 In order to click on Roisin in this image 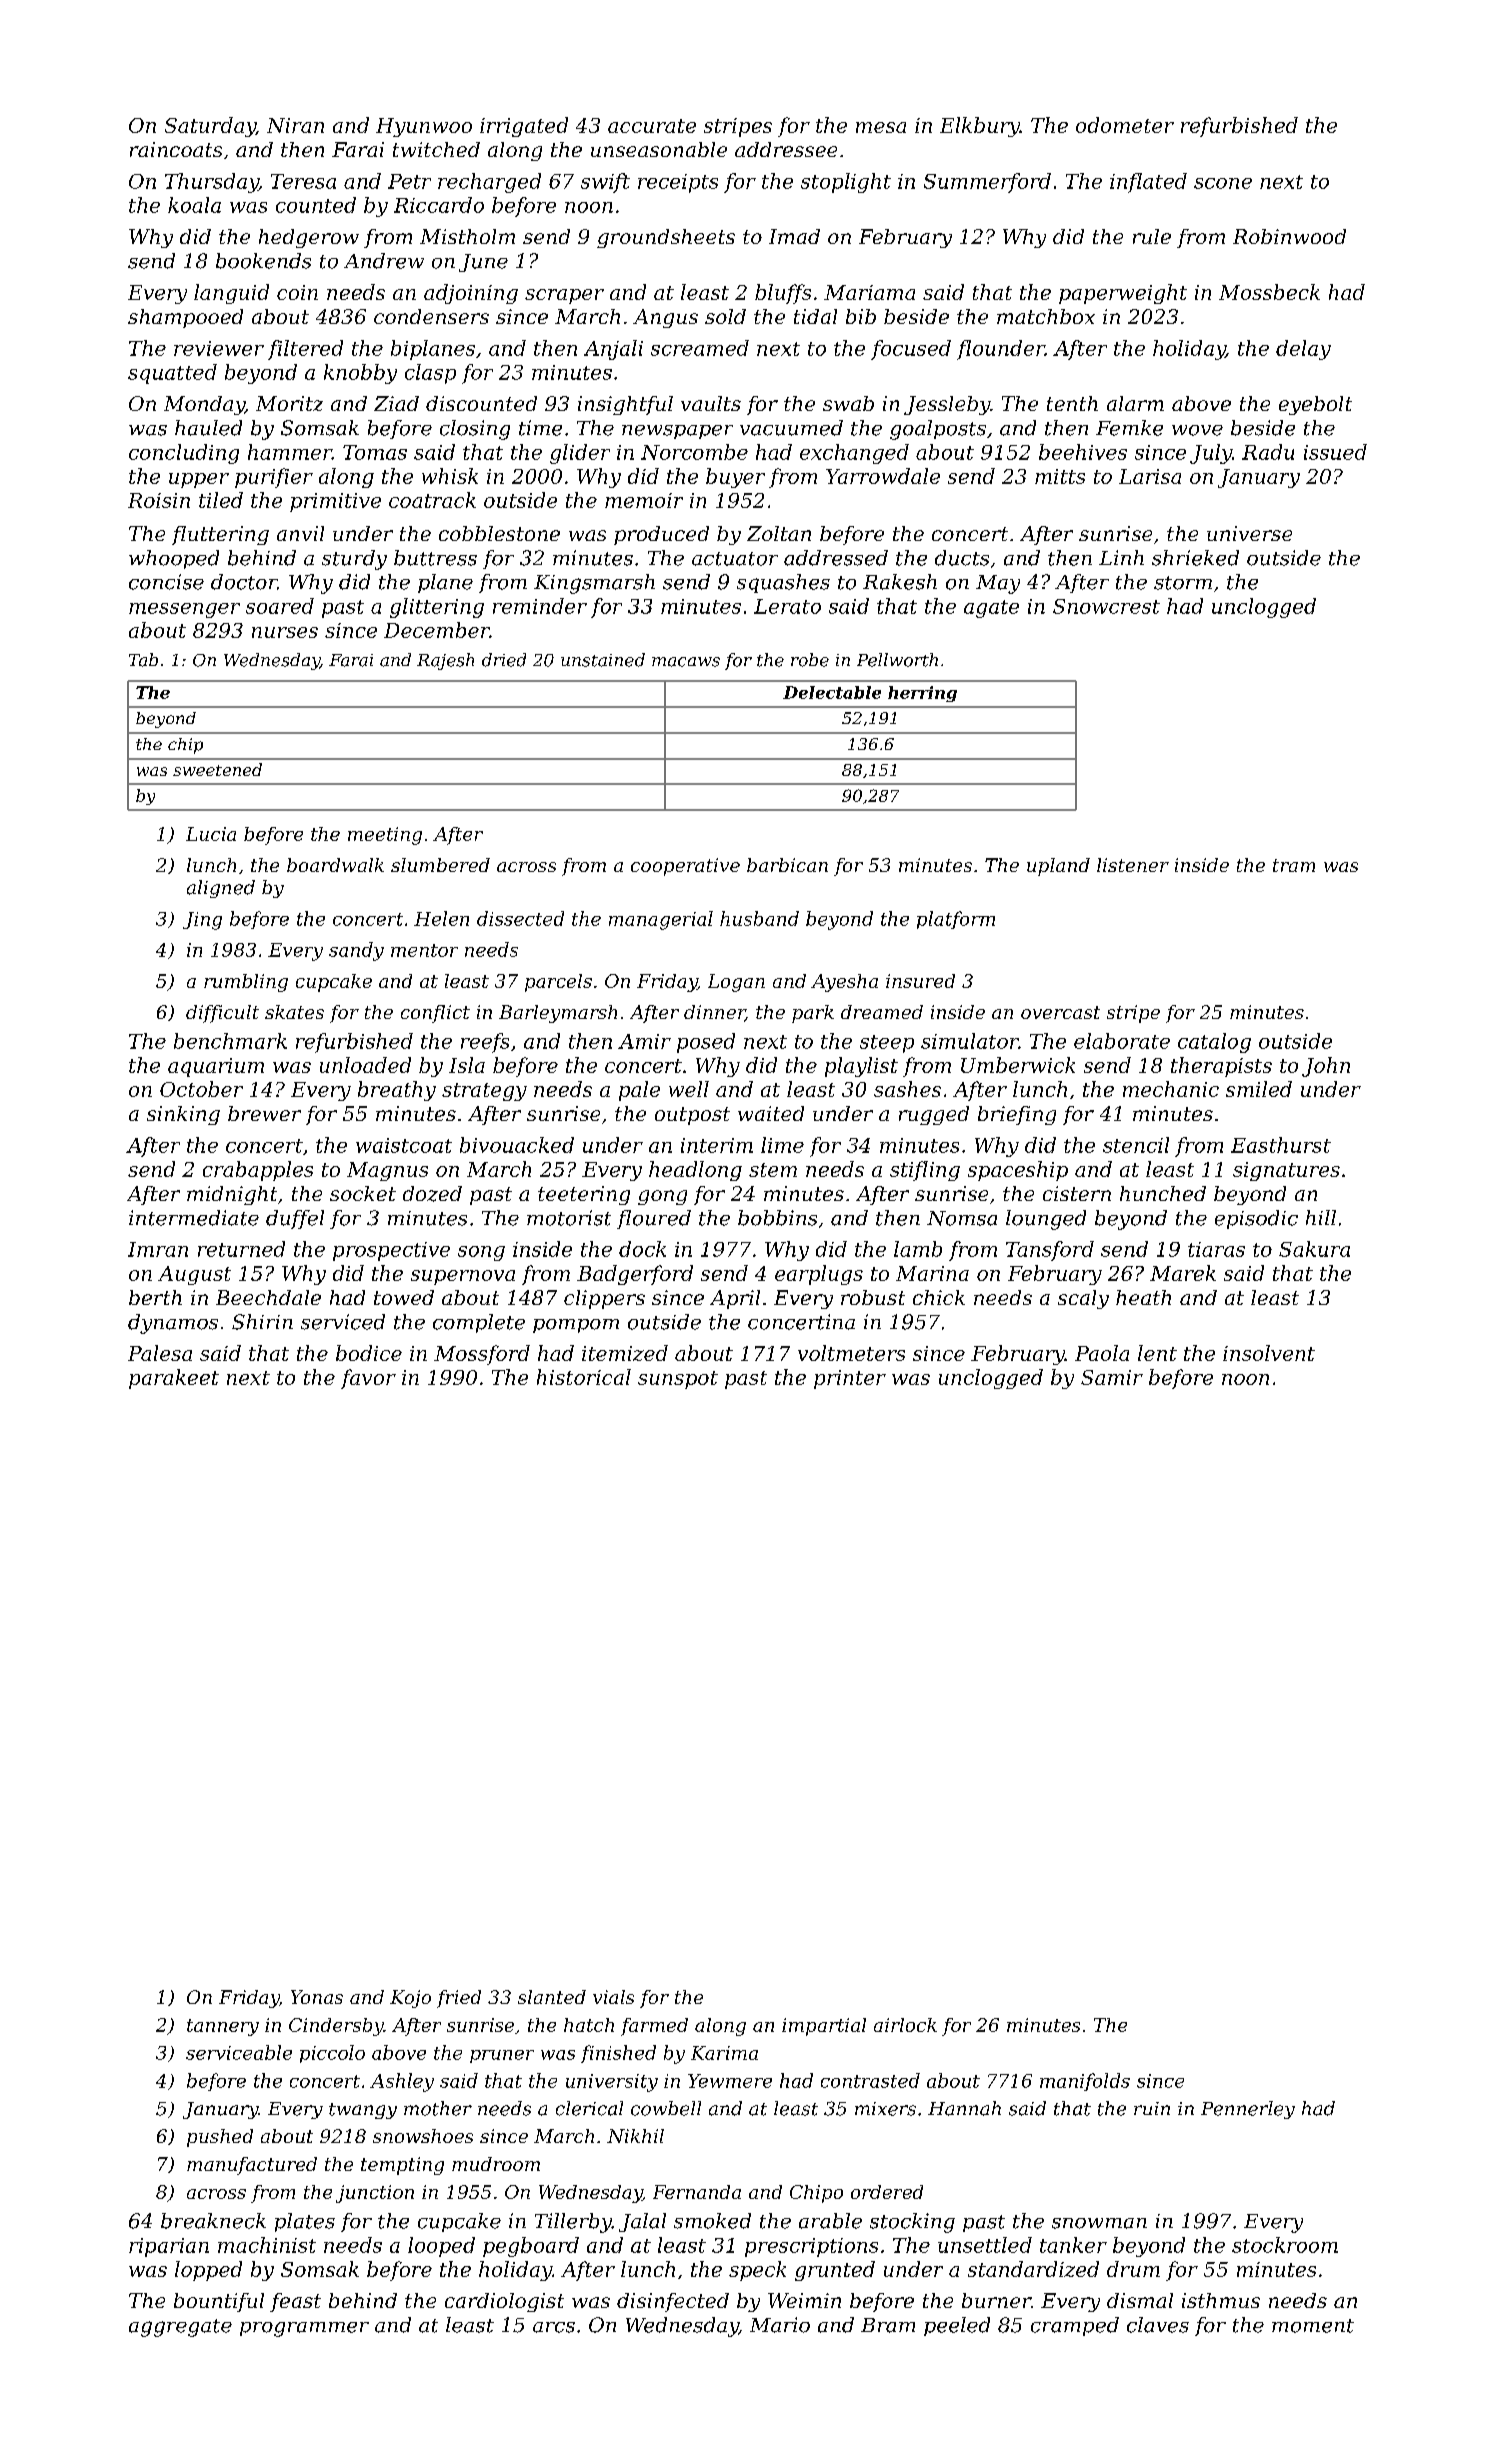, I will do `click(159, 500)`.
